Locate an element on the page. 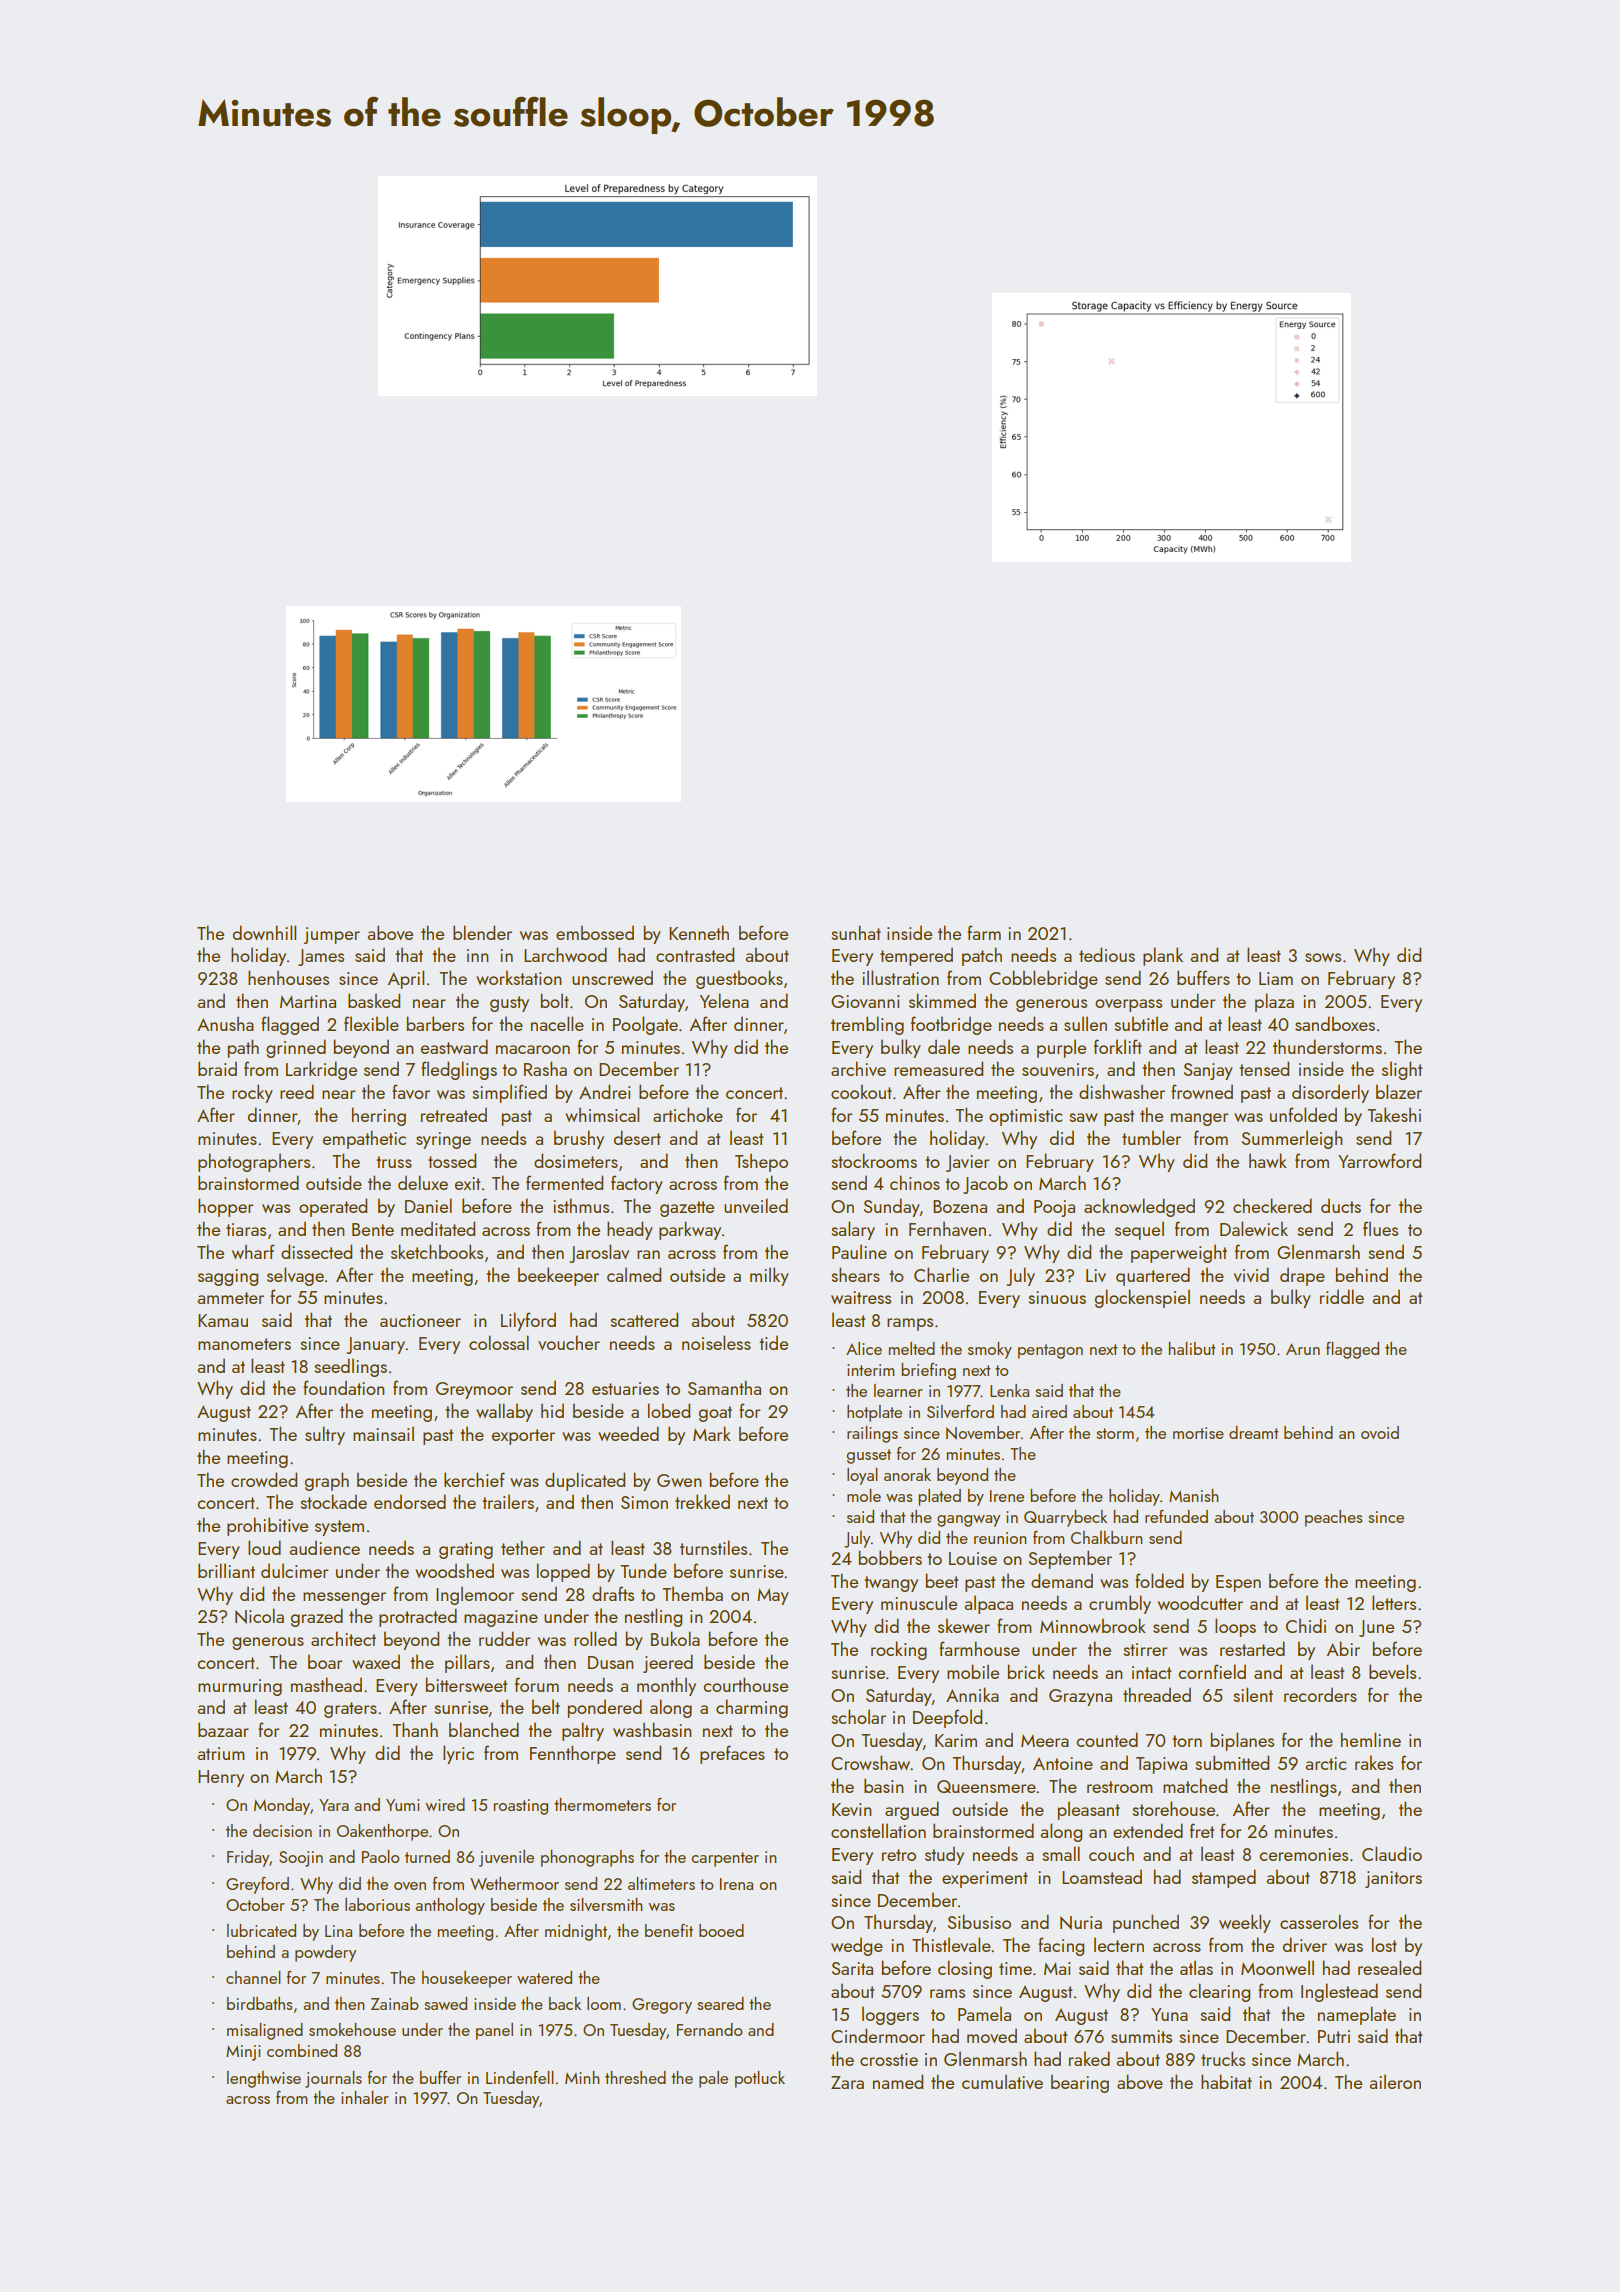 This image has height=2292, width=1620. sunhat is located at coordinates (856, 932).
